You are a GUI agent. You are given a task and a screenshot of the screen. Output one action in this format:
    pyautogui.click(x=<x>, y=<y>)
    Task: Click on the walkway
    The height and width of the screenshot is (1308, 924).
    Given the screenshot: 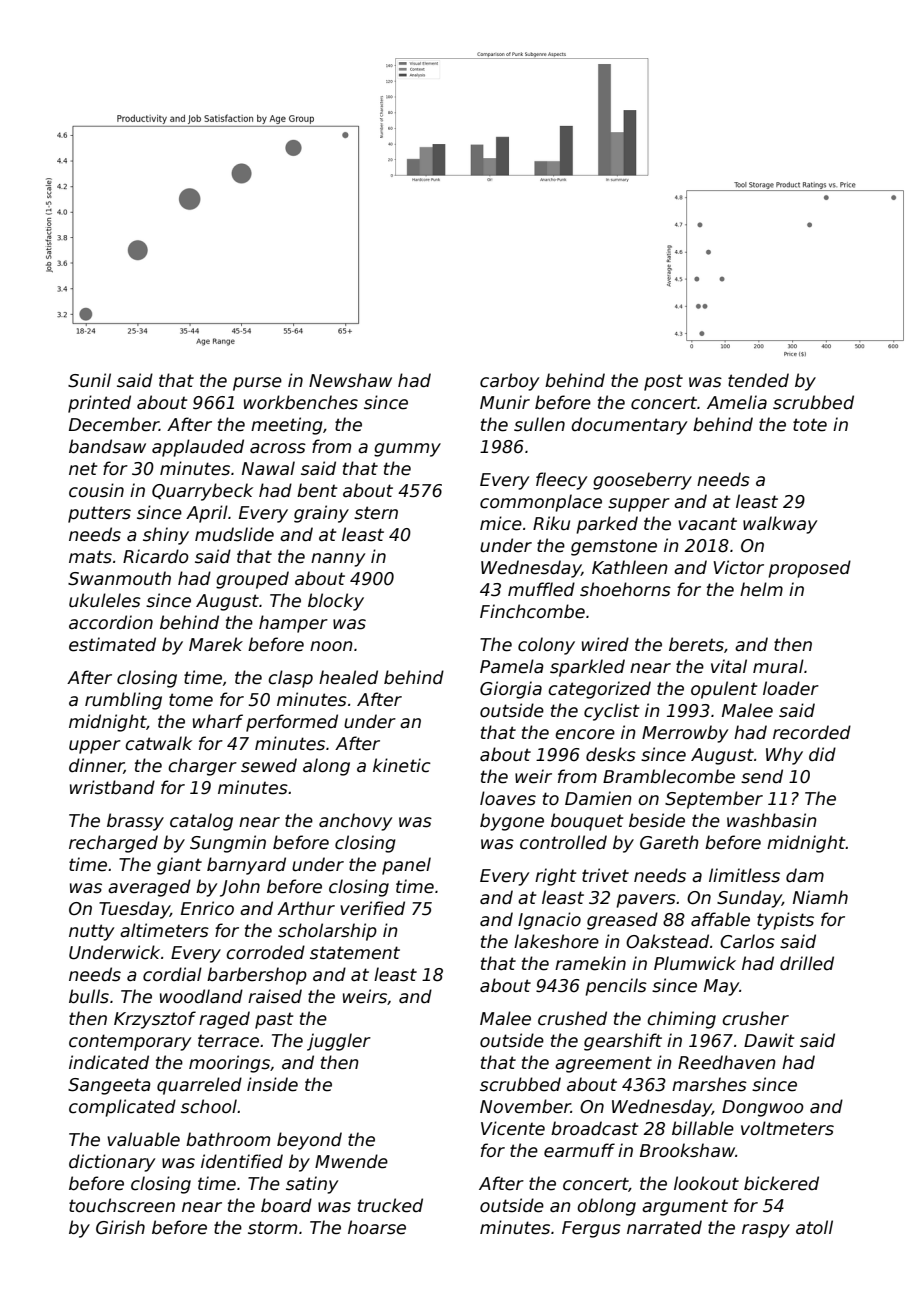 What is the action you would take?
    pyautogui.click(x=780, y=525)
